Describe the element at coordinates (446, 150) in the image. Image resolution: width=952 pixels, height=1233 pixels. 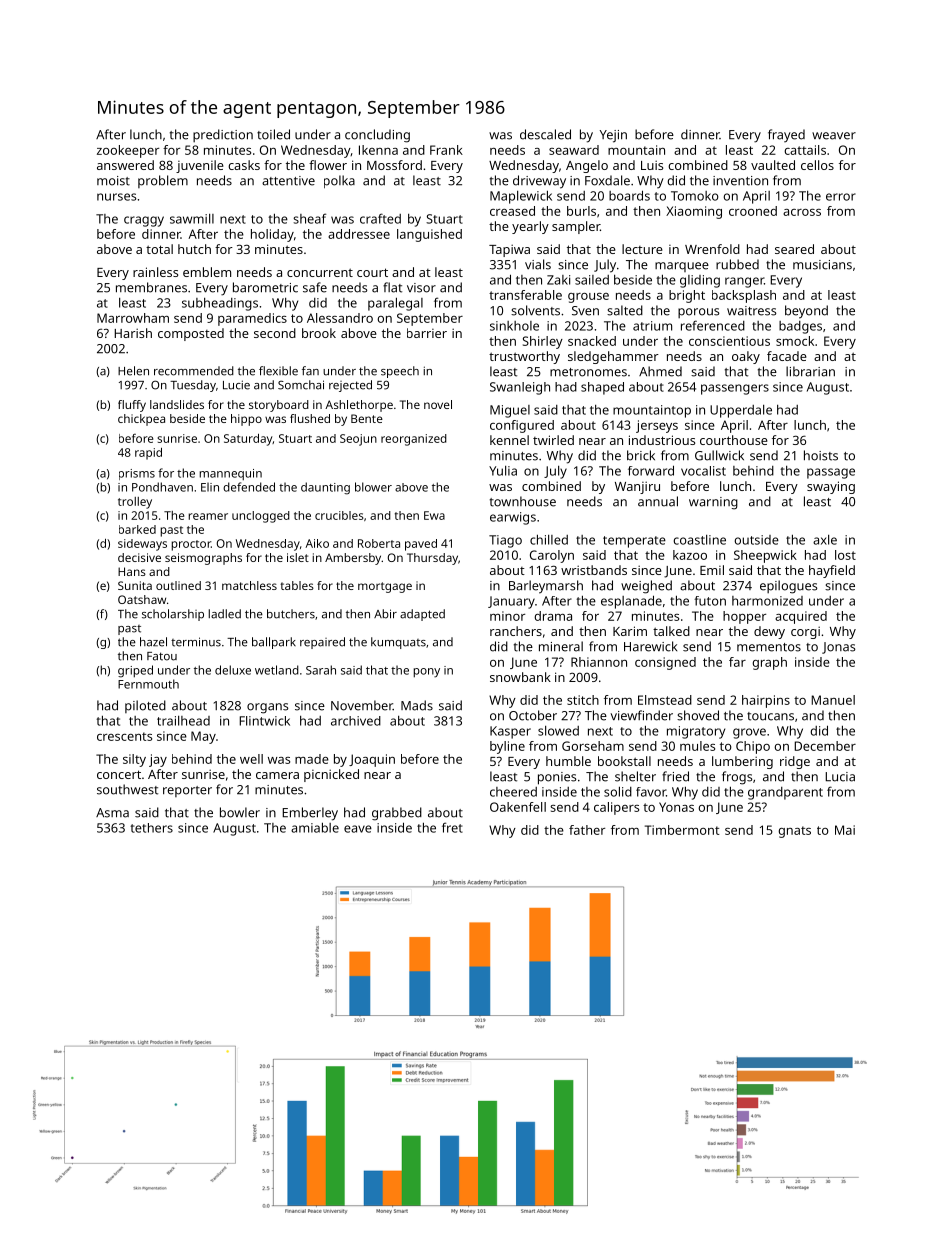
I see `Frank` at that location.
